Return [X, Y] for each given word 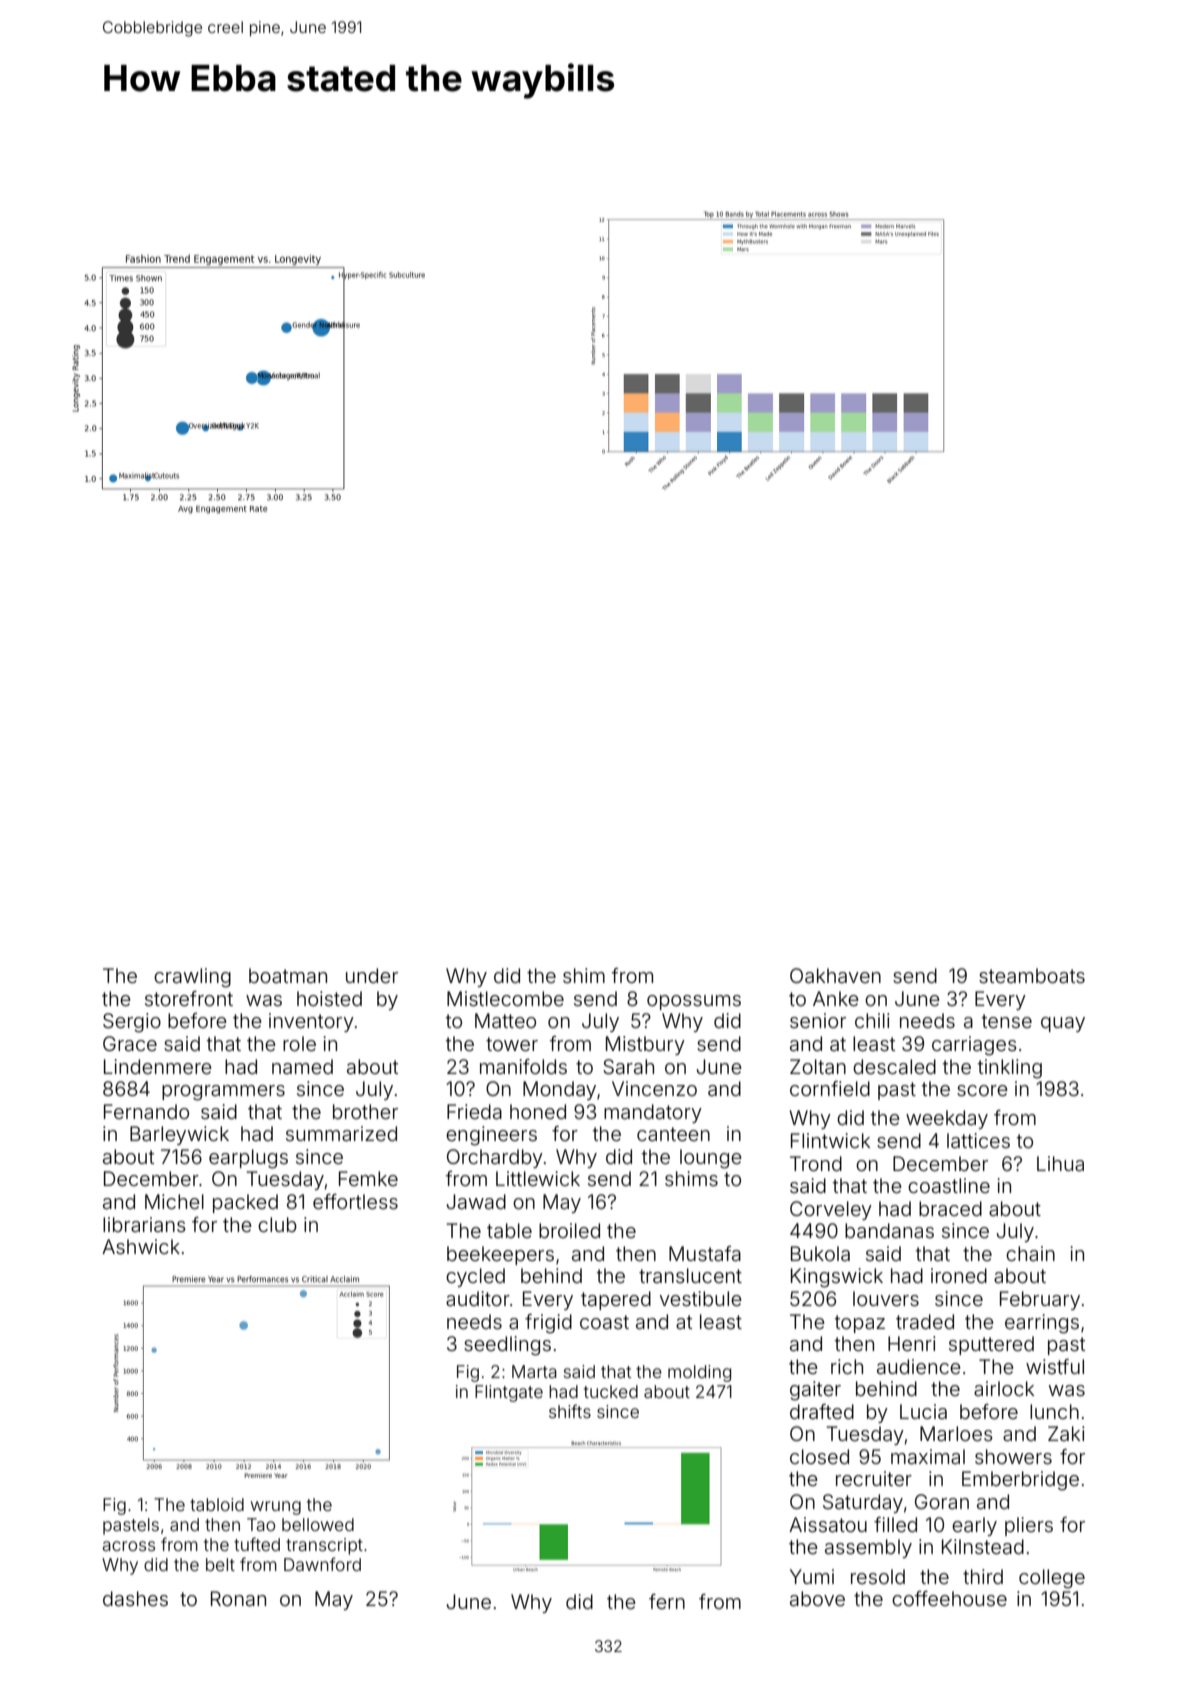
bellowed [318, 1524]
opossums [694, 1002]
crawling [192, 978]
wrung [276, 1508]
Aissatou [828, 1524]
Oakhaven [835, 975]
